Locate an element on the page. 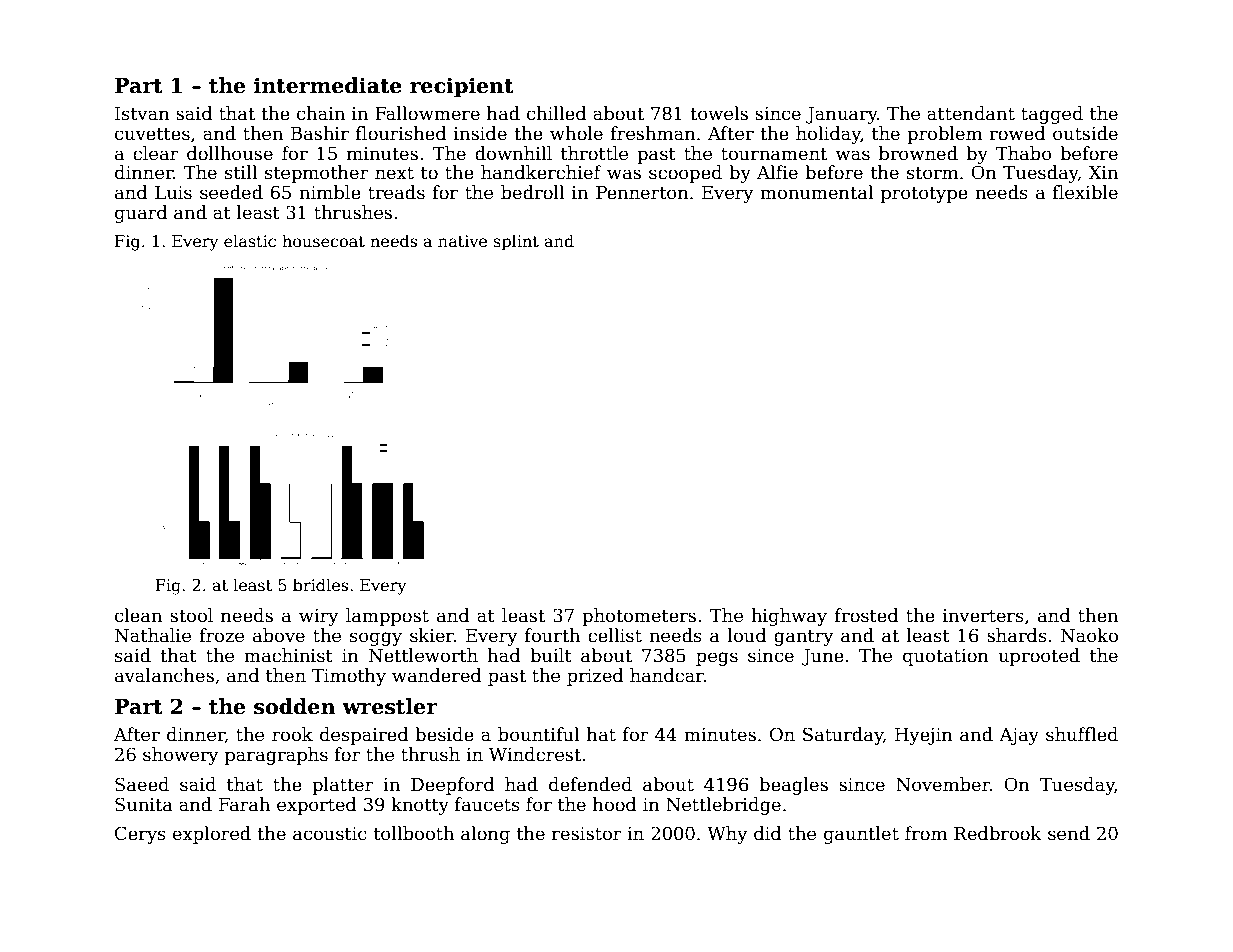 This document has height=952, width=1233. elastic is located at coordinates (250, 241).
